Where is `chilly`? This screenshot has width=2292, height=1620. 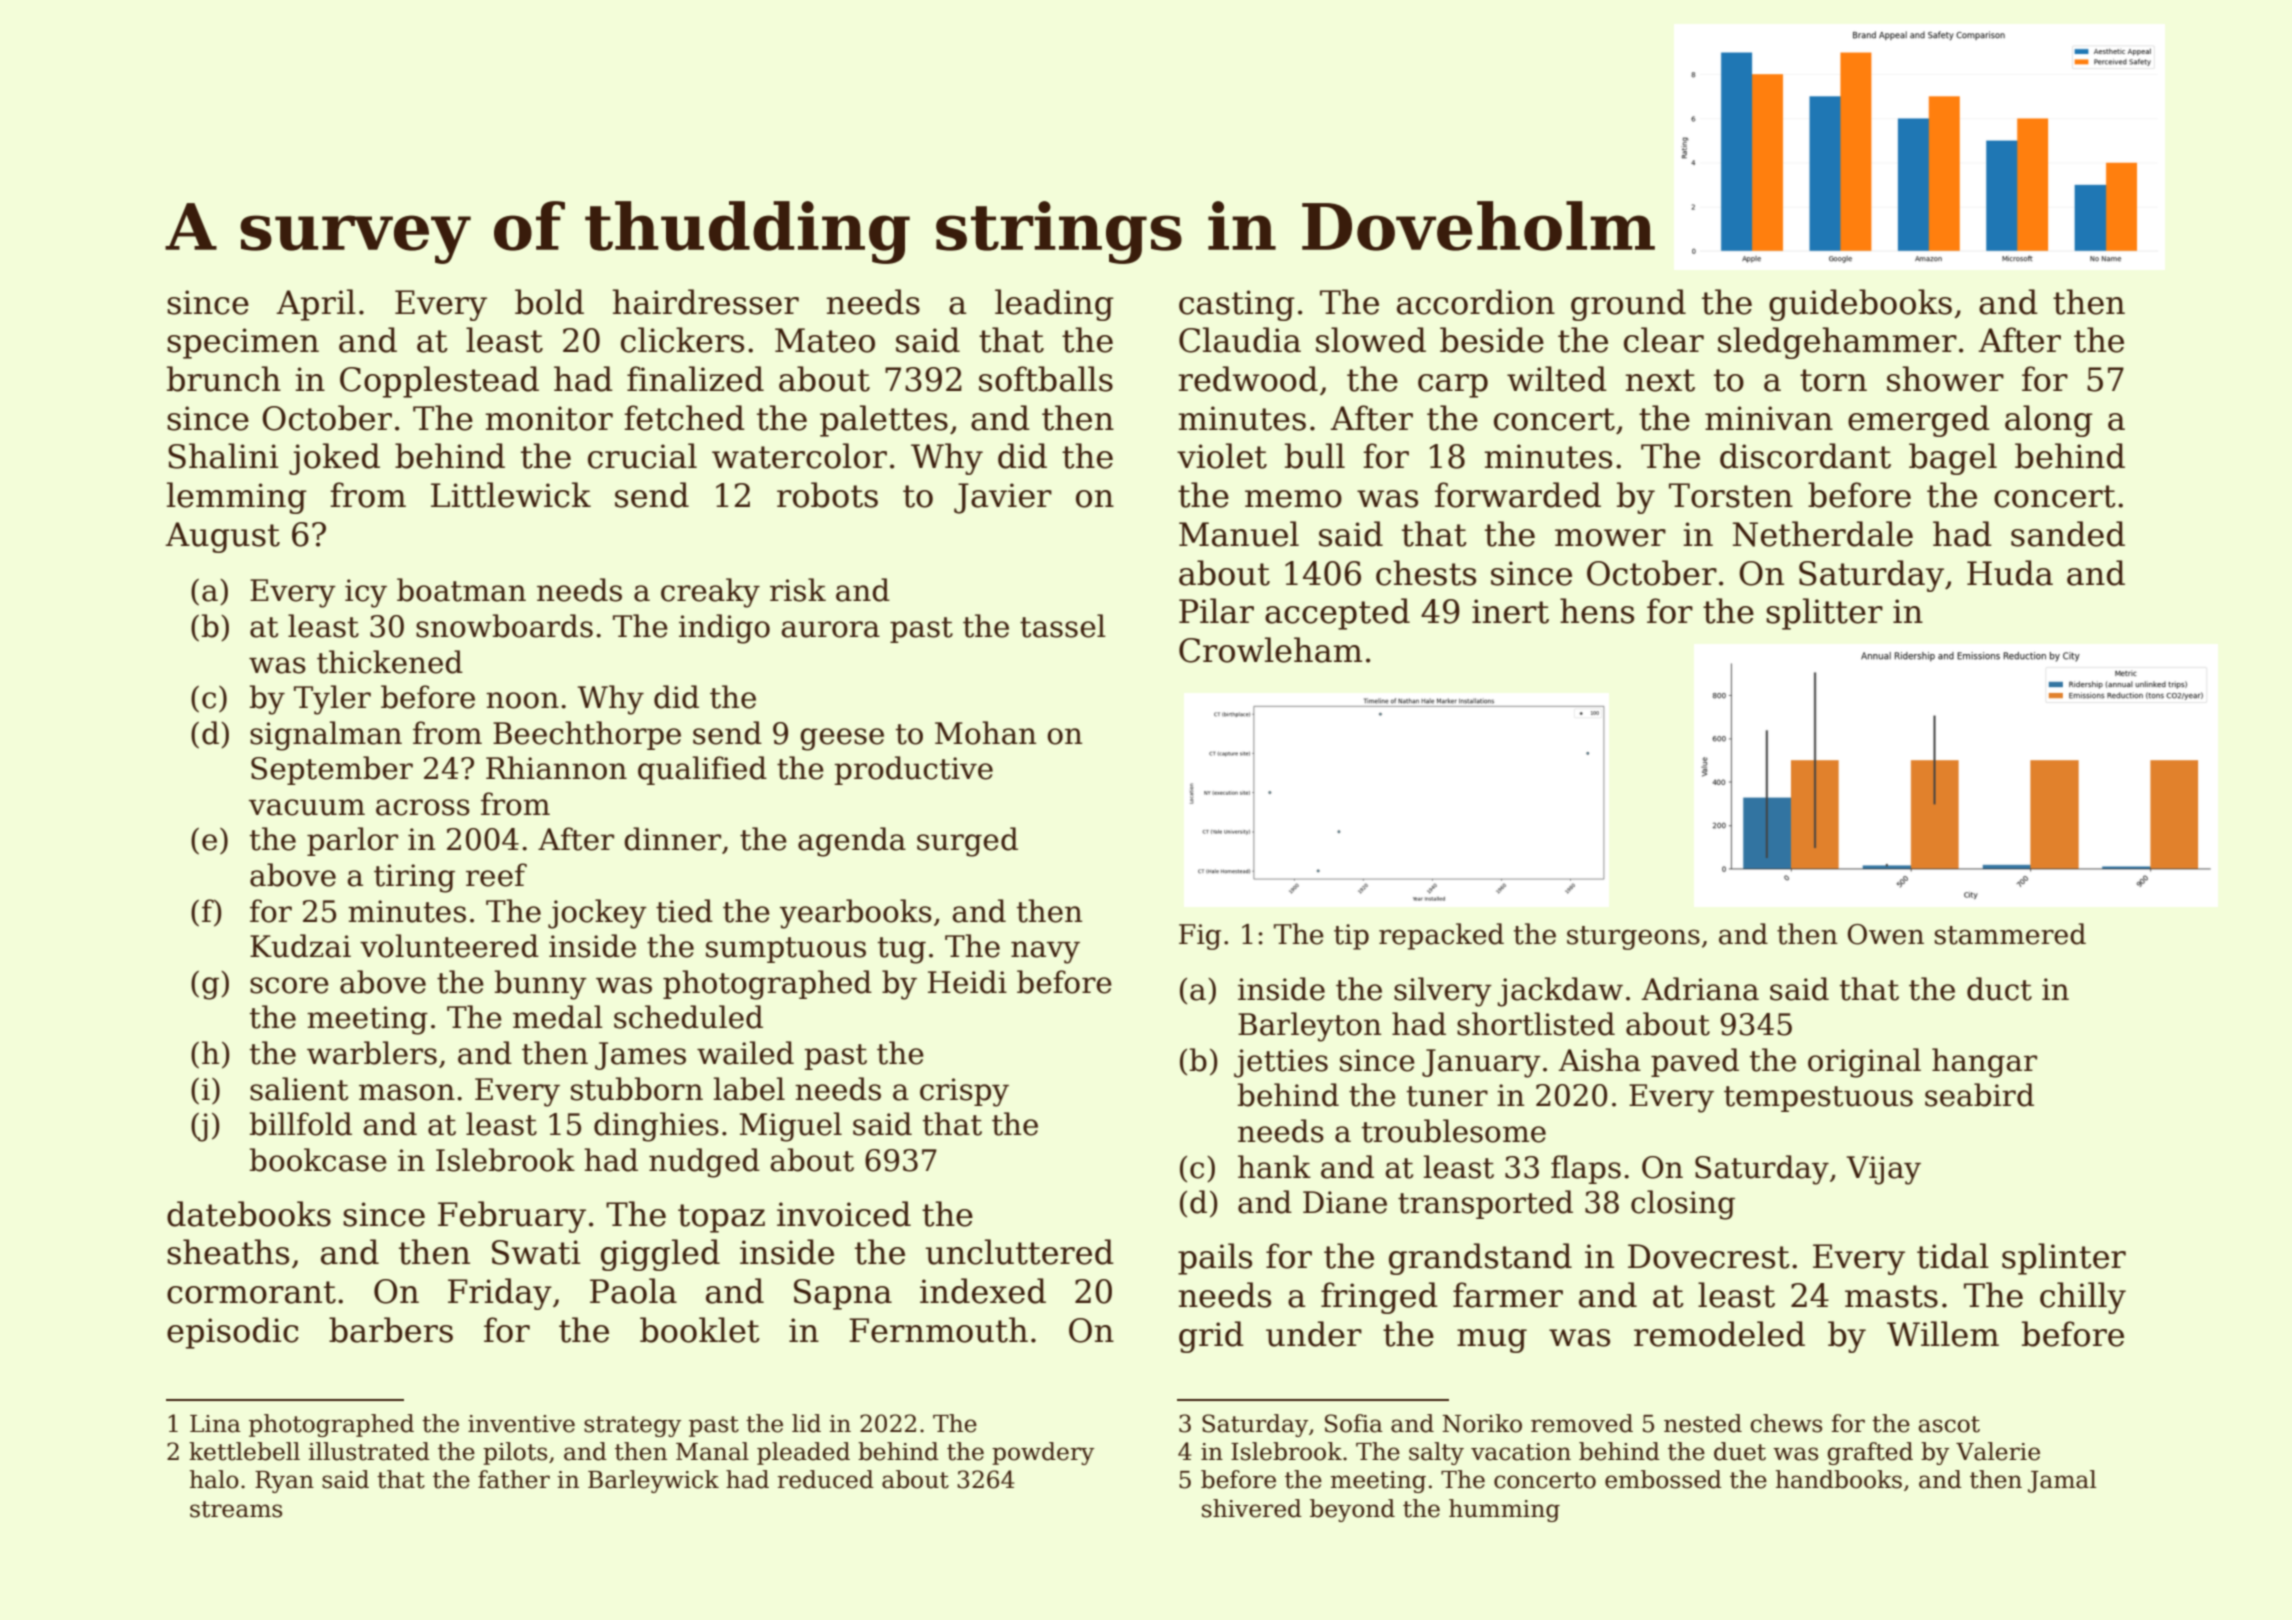 chilly is located at coordinates (2083, 1298).
